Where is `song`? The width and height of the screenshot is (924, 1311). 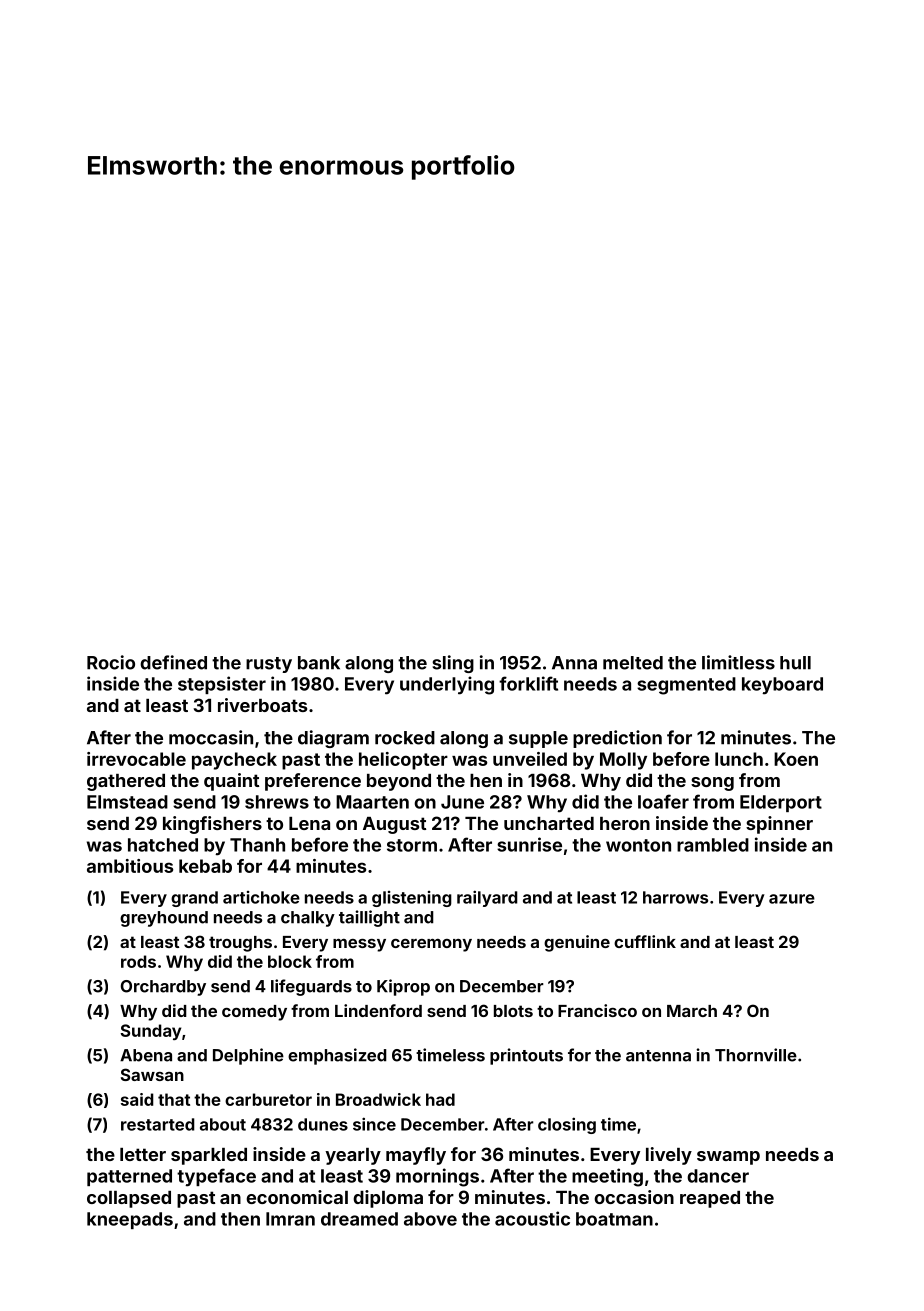 song is located at coordinates (712, 784).
